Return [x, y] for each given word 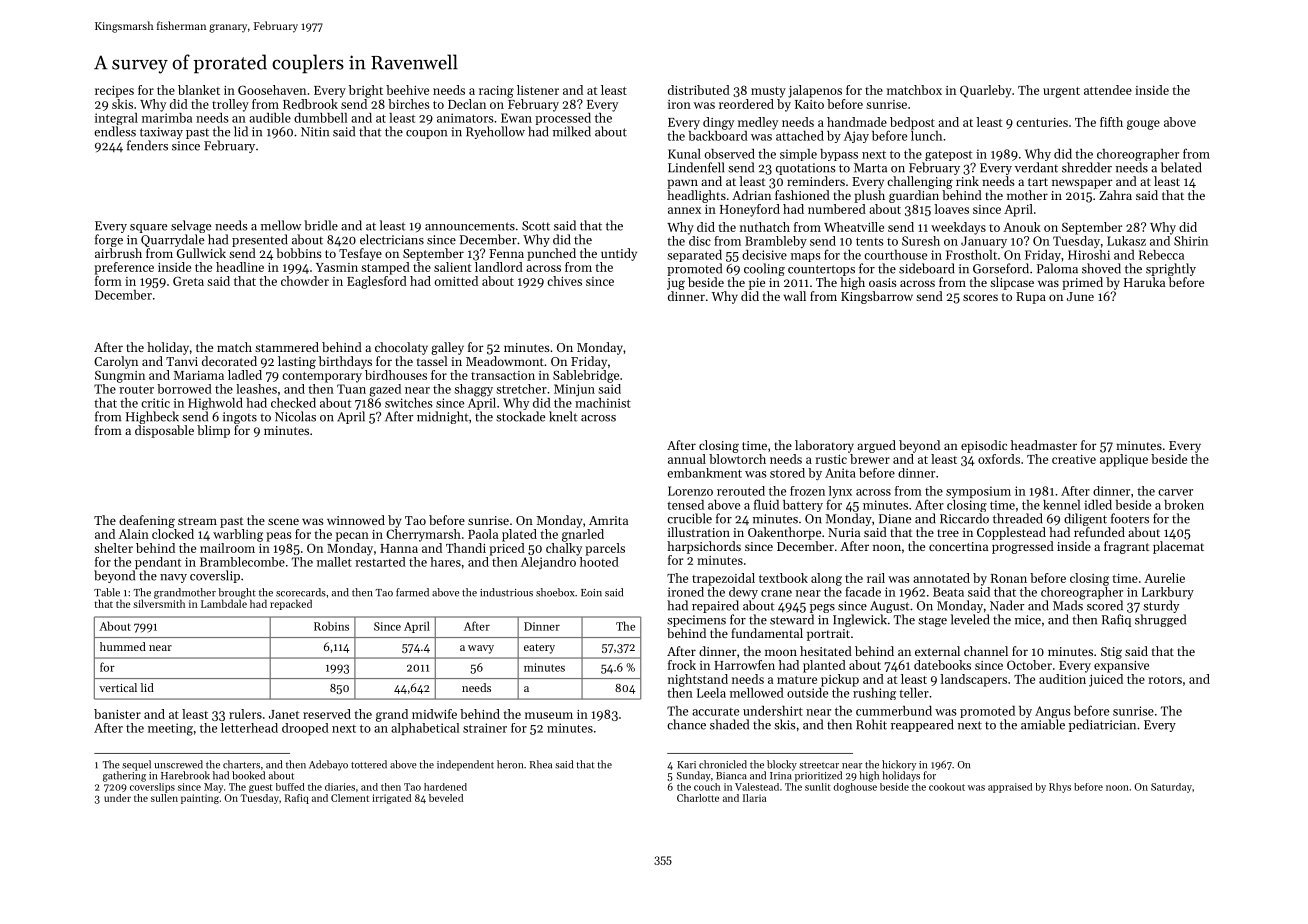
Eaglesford [377, 282]
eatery [539, 649]
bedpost [912, 123]
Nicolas [295, 416]
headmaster [1044, 445]
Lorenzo [690, 491]
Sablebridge [586, 376]
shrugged [1160, 620]
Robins [331, 626]
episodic [984, 446]
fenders [147, 145]
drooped [305, 729]
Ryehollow [495, 132]
